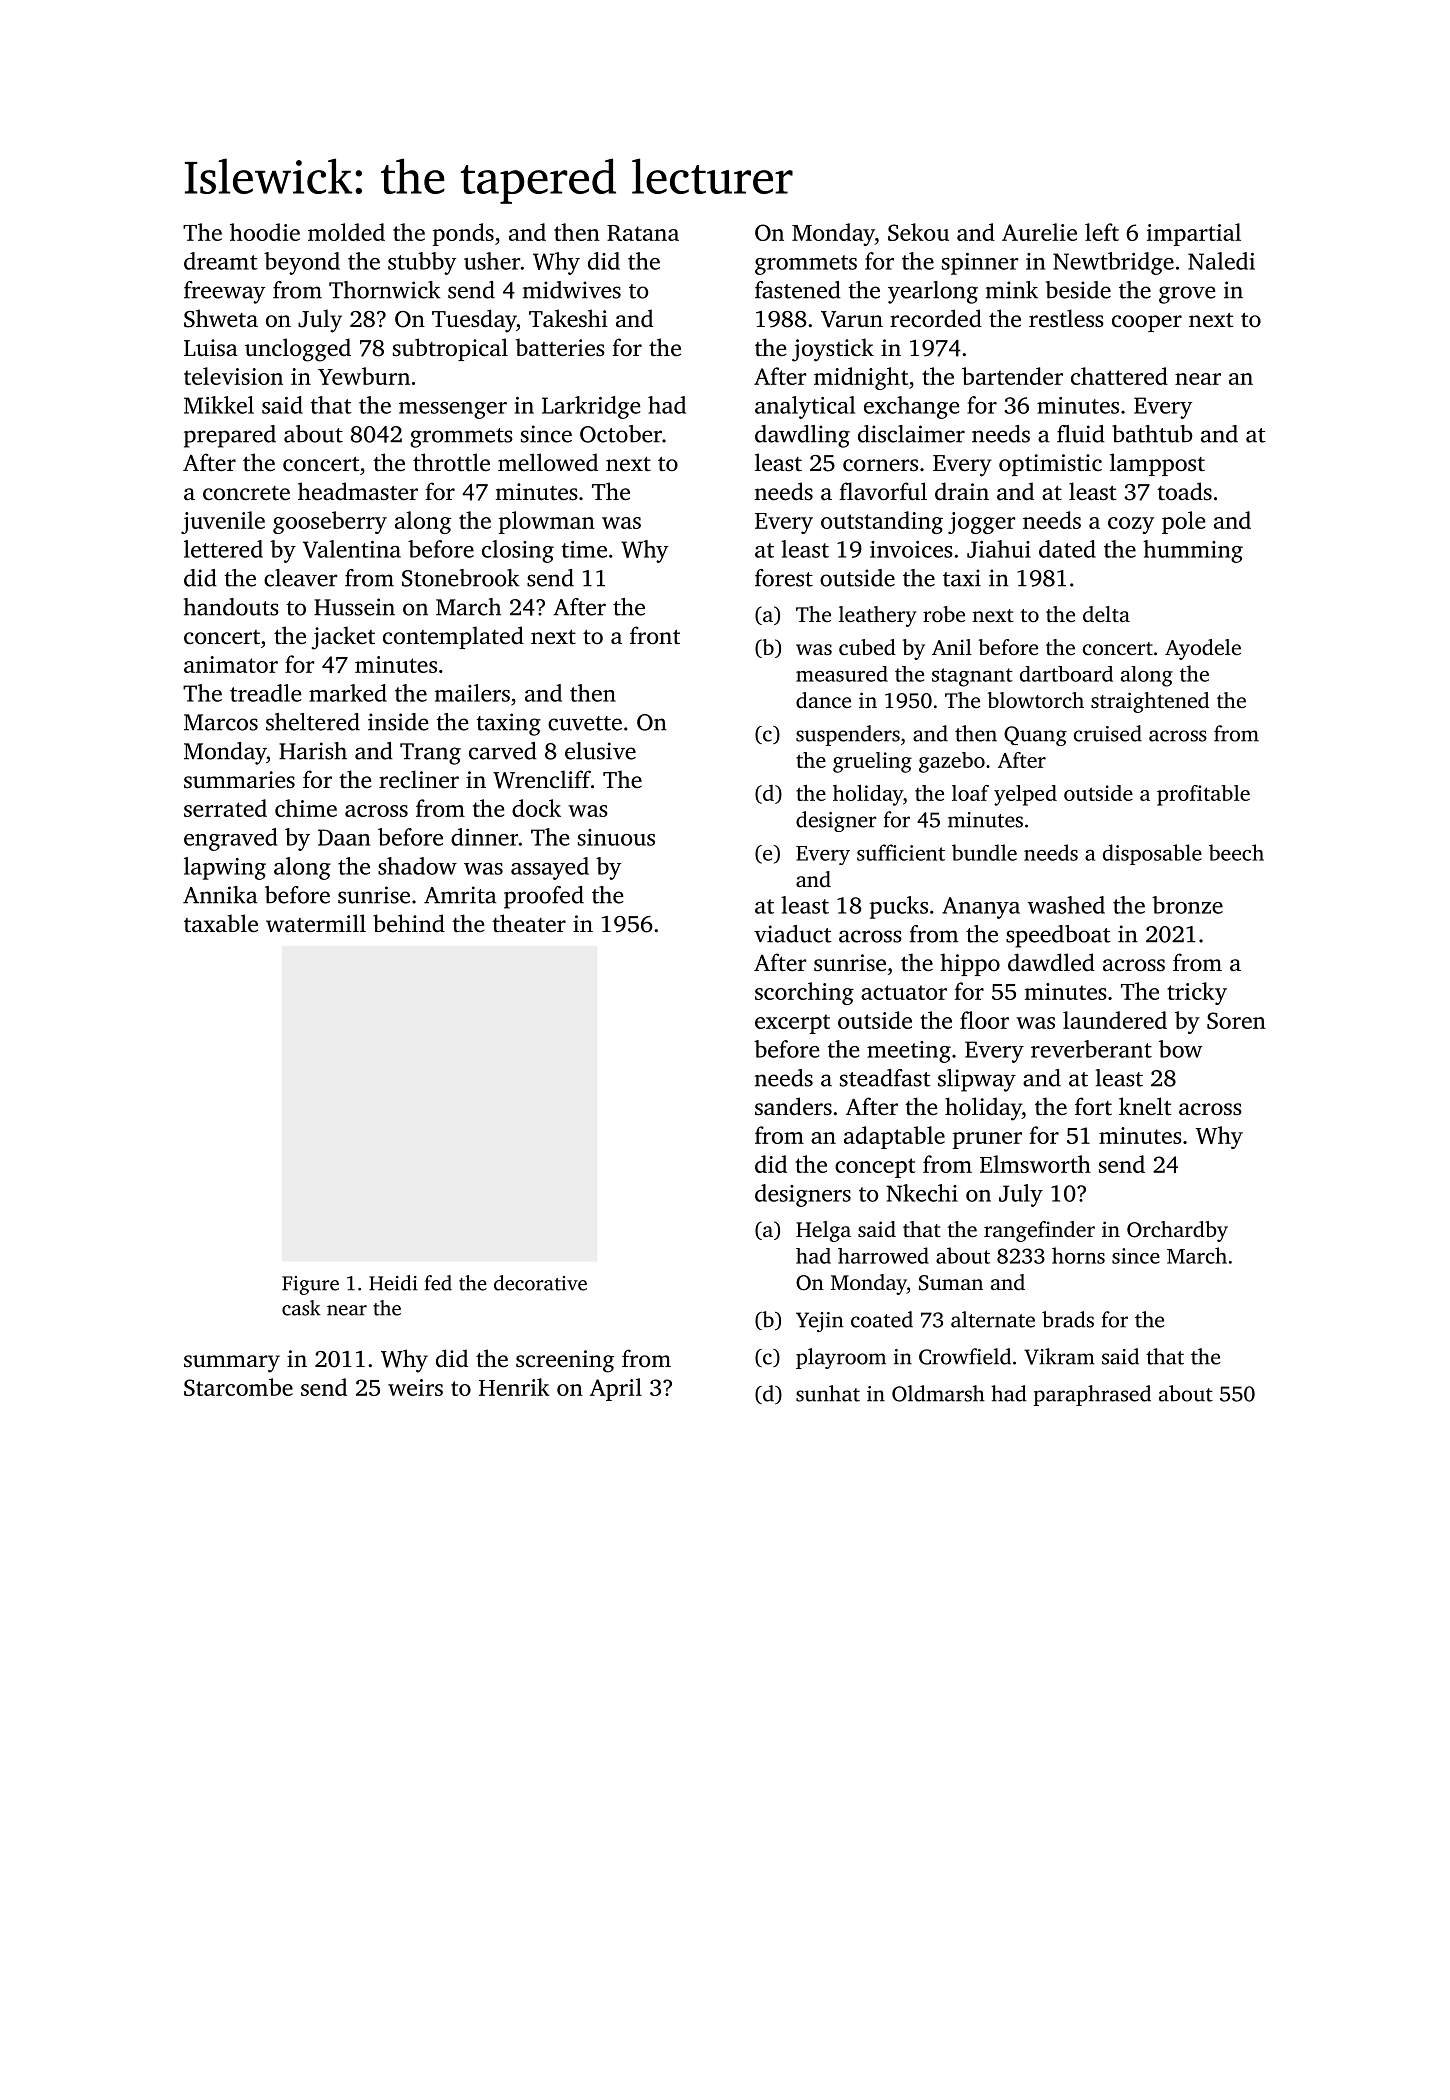 Image resolution: width=1450 pixels, height=2100 pixels. I want to click on ponds, so click(463, 234).
